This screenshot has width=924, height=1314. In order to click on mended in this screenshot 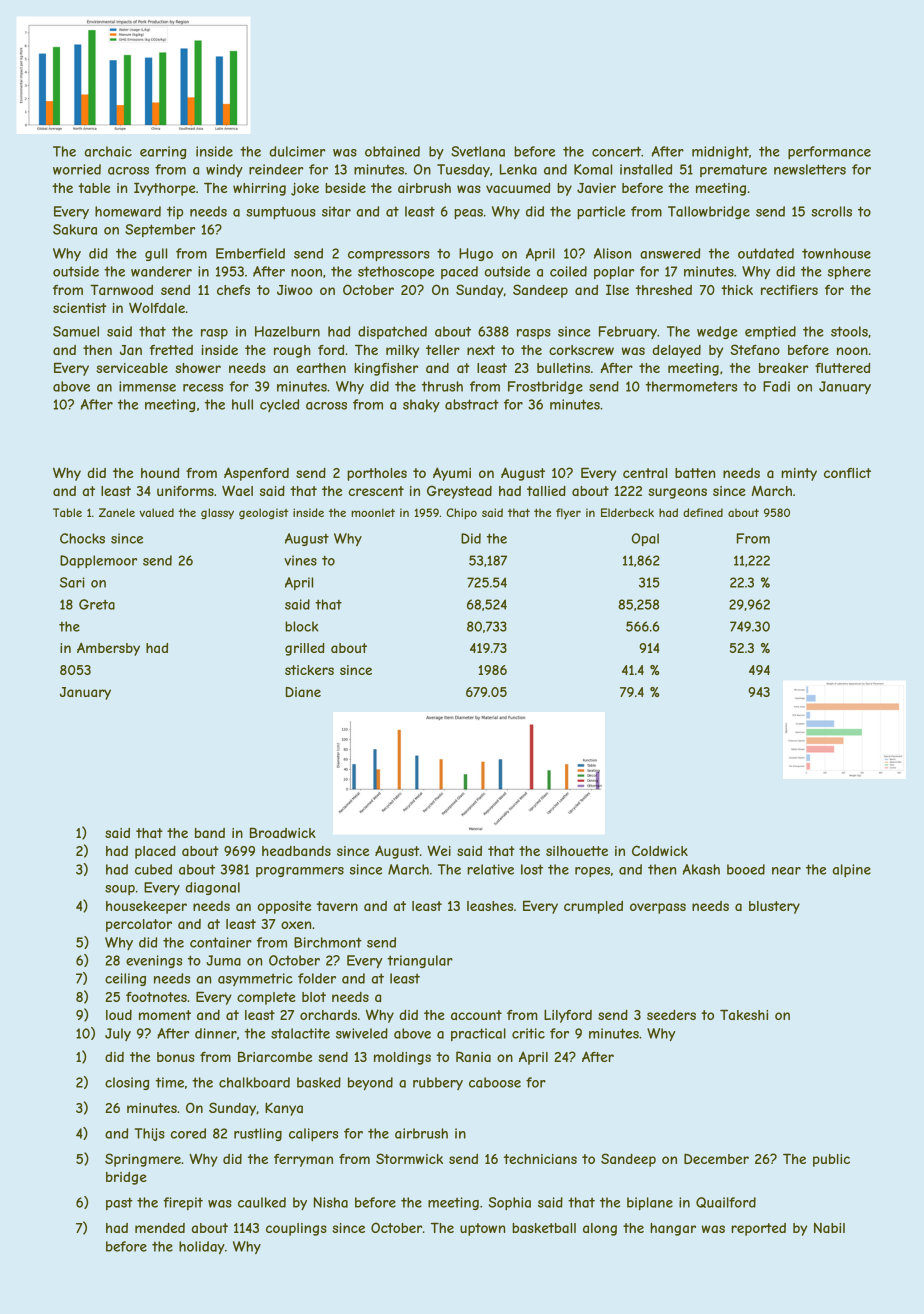, I will do `click(160, 1228)`.
